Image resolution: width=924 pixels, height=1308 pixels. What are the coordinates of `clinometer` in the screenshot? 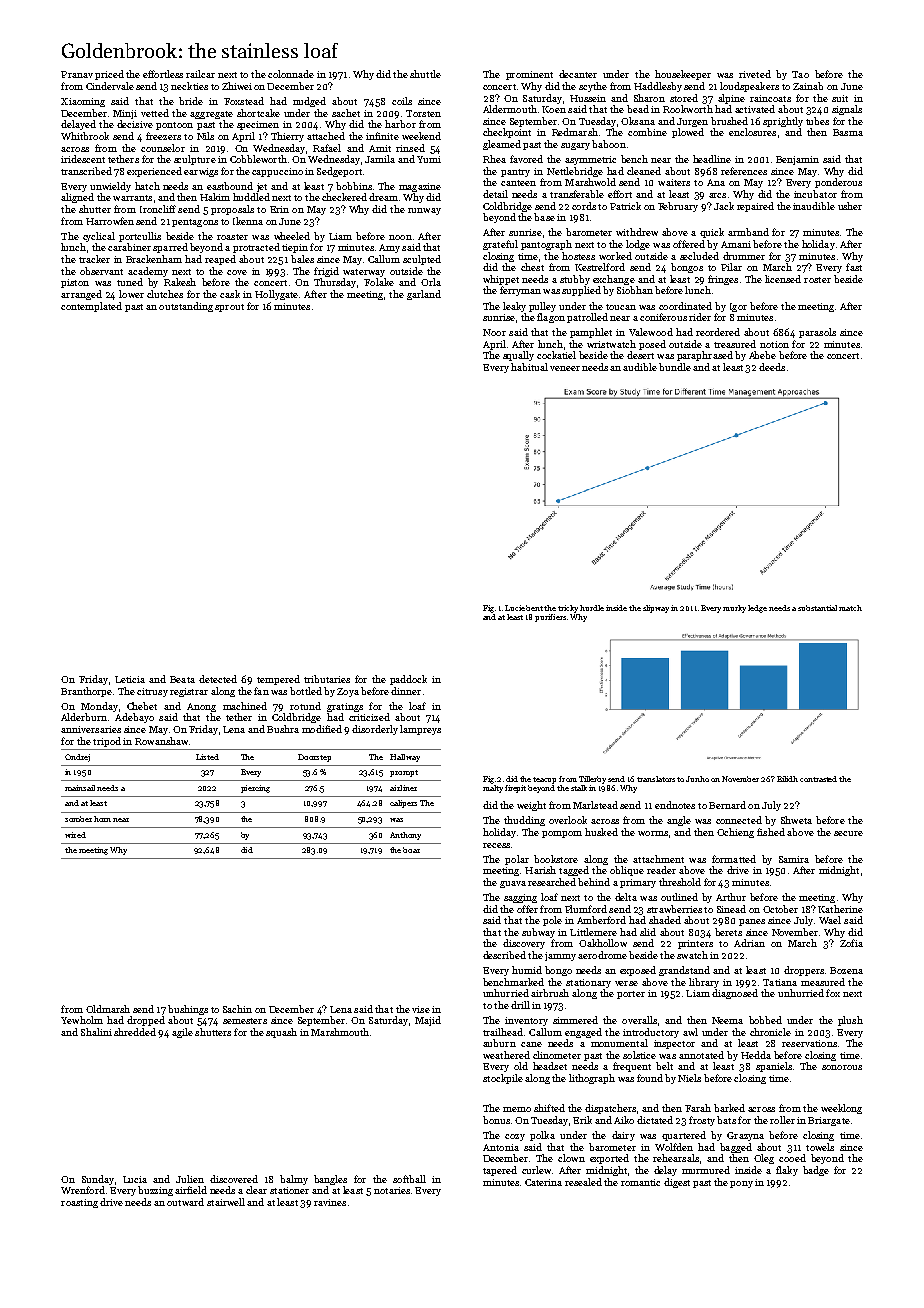 It's located at (557, 1055).
